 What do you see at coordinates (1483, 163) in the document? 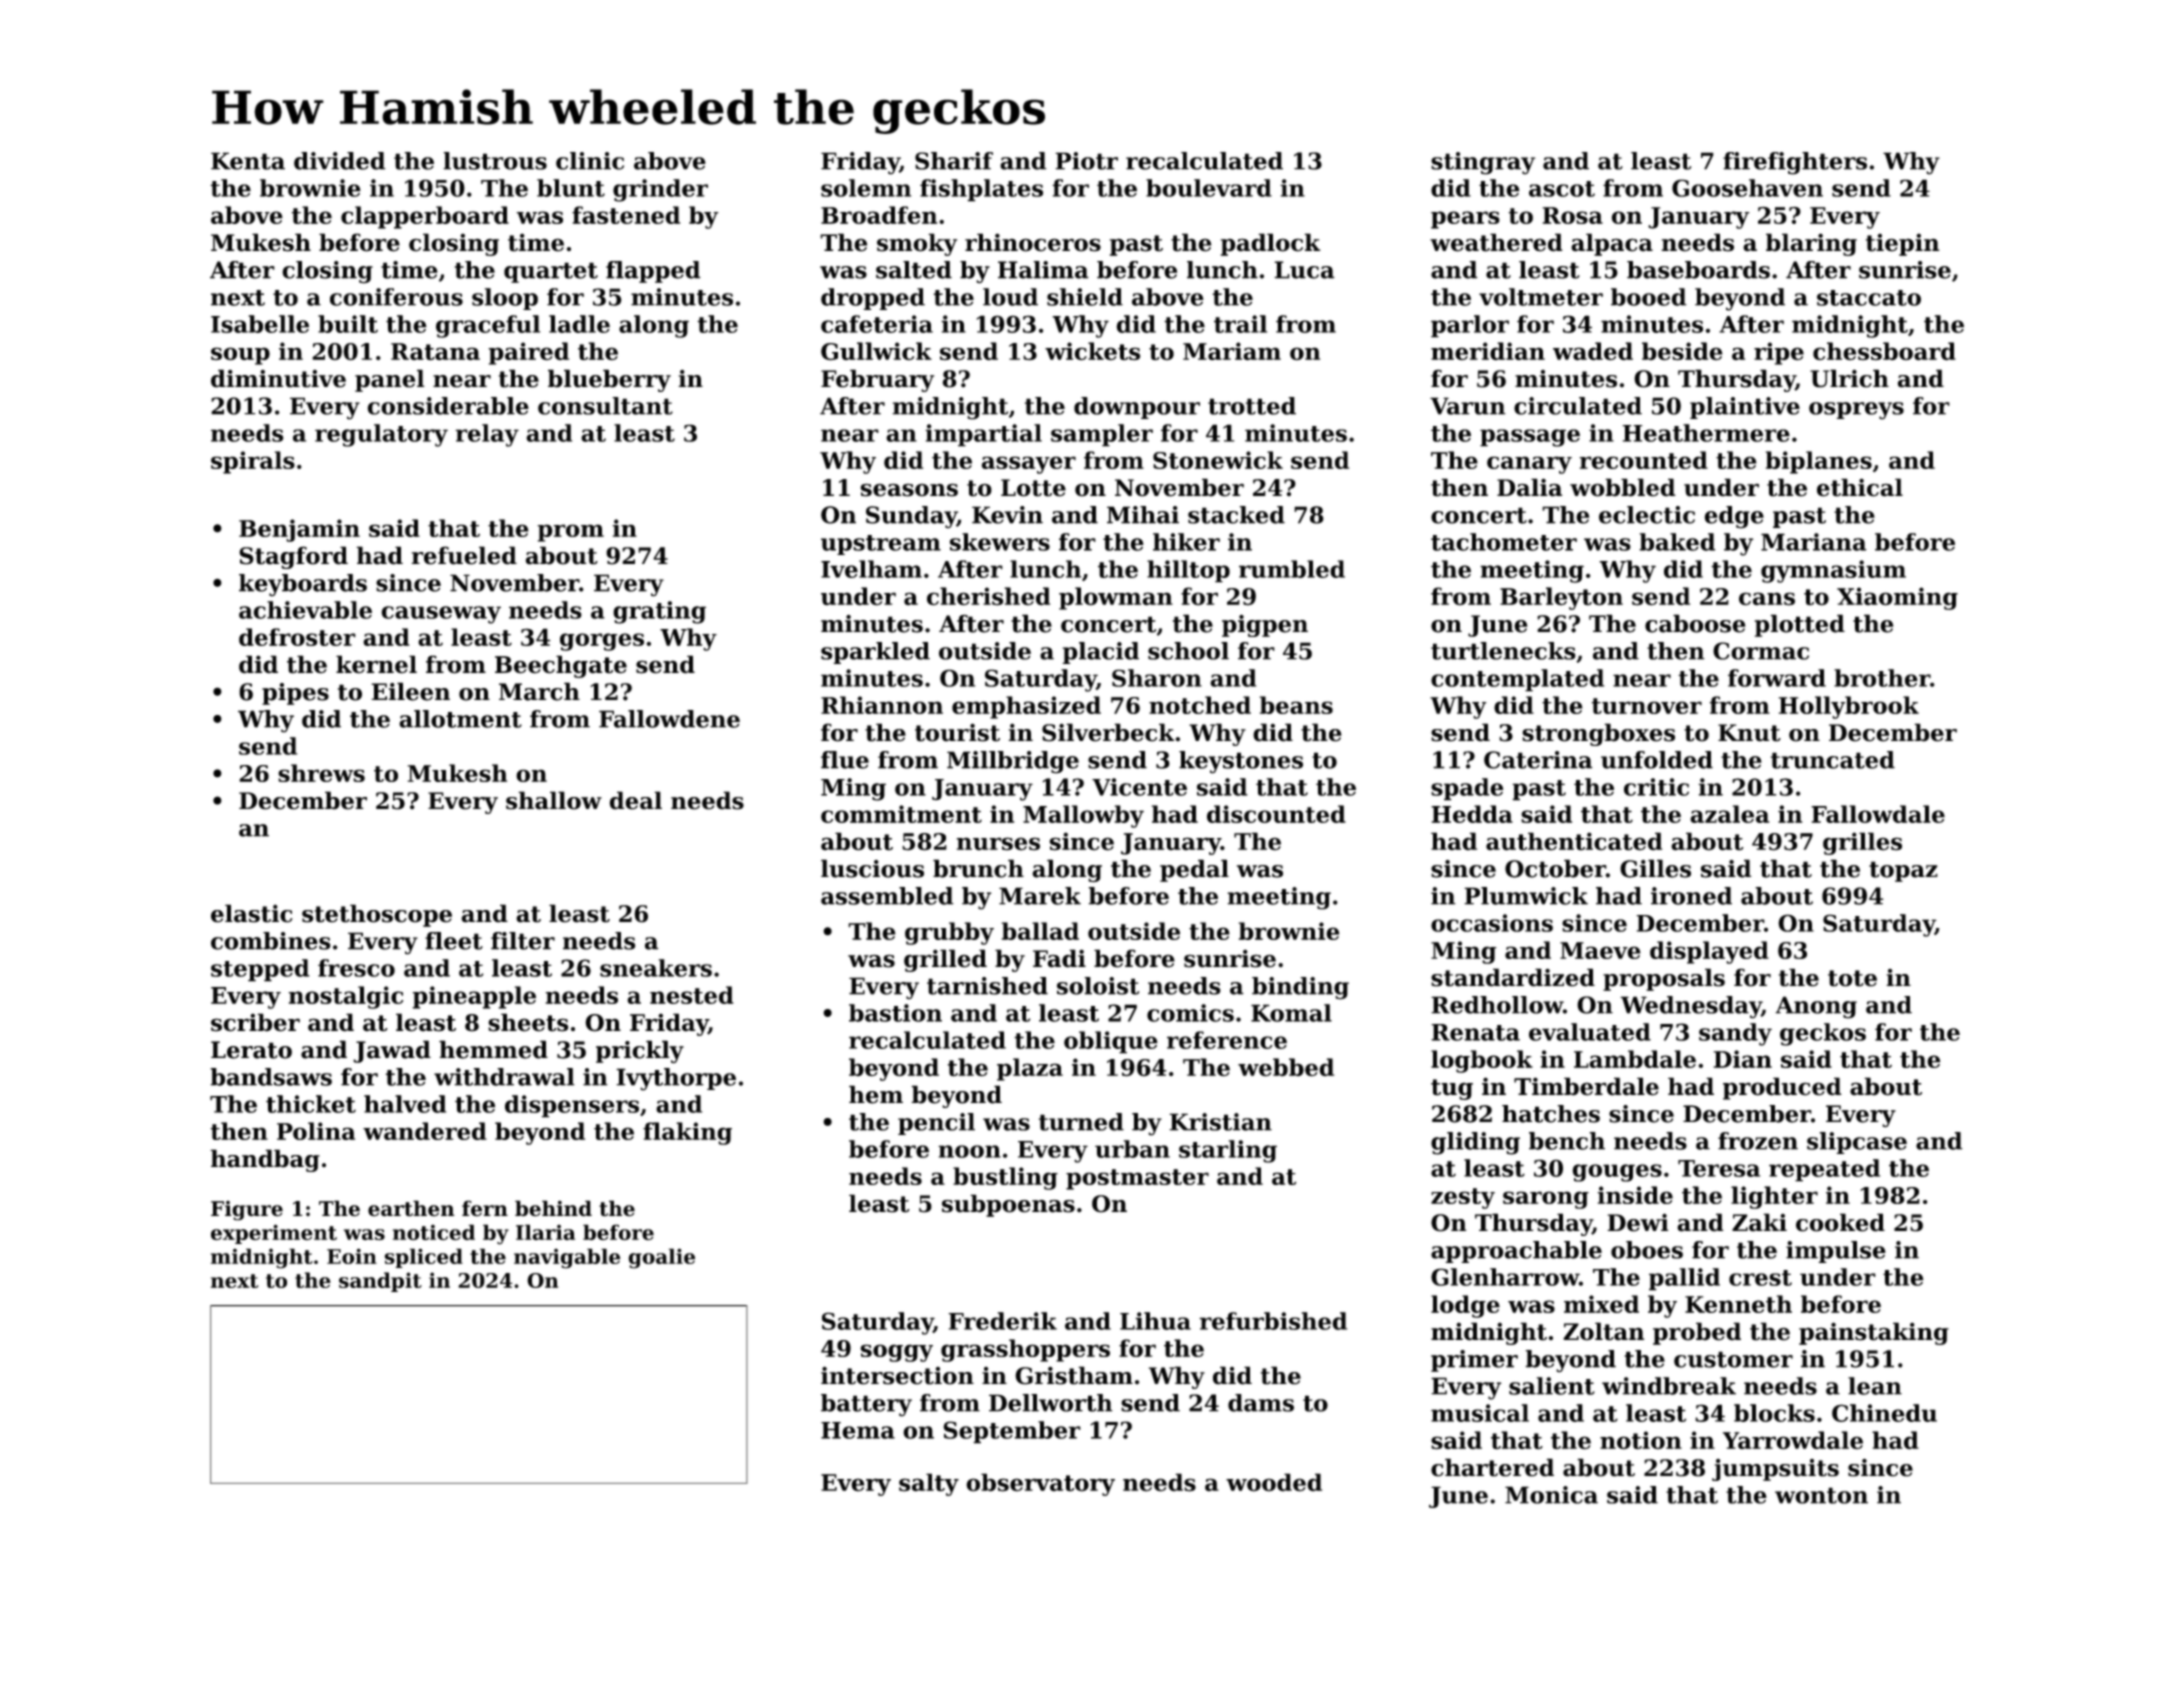
I see `stingray` at bounding box center [1483, 163].
